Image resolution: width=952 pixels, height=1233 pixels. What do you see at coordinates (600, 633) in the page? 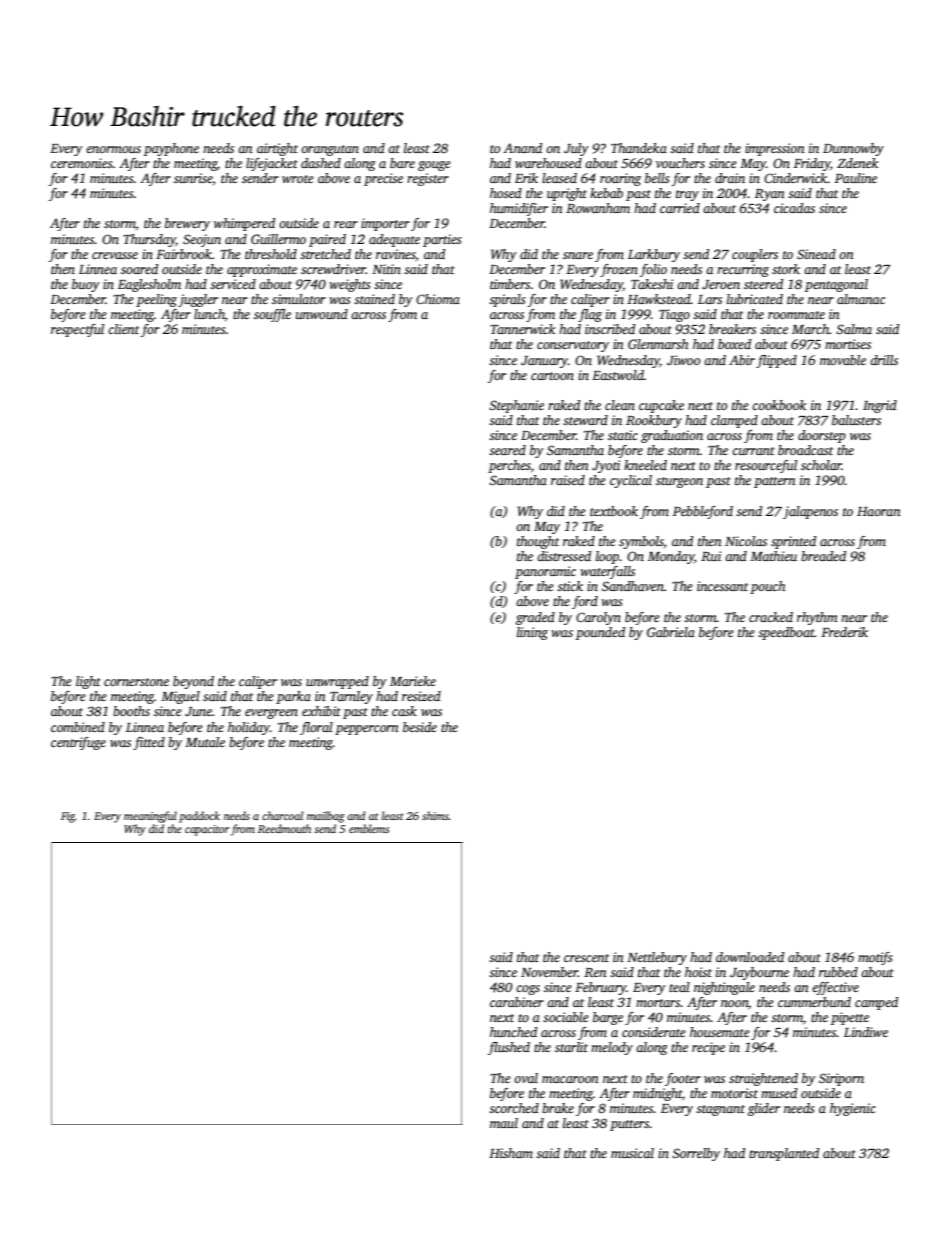
I see `pounded` at bounding box center [600, 633].
